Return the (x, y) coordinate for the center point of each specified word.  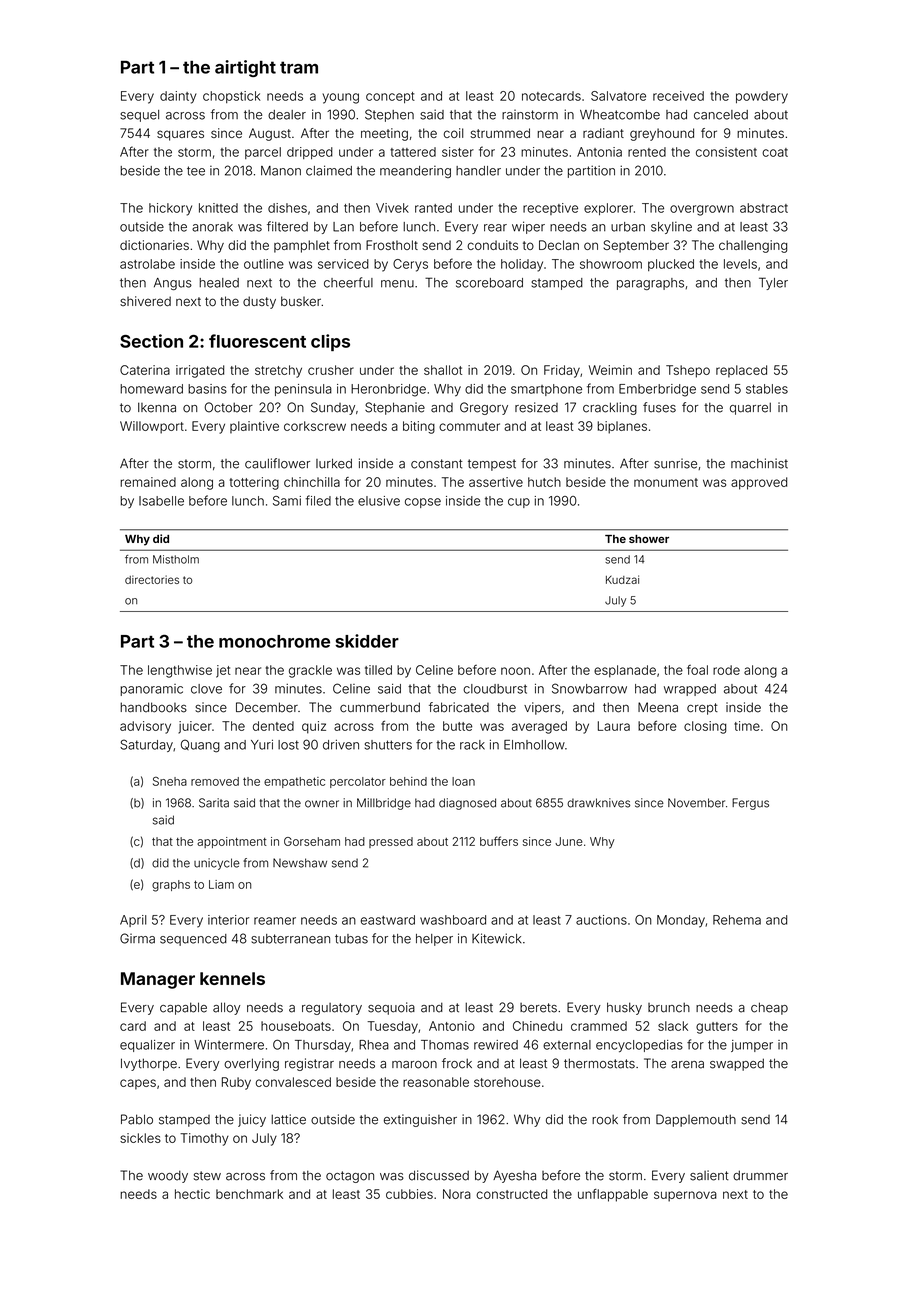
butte (457, 726)
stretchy (278, 371)
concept (390, 97)
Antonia (599, 152)
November (696, 803)
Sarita (214, 803)
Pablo (137, 1119)
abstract (764, 208)
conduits (492, 245)
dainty (178, 97)
